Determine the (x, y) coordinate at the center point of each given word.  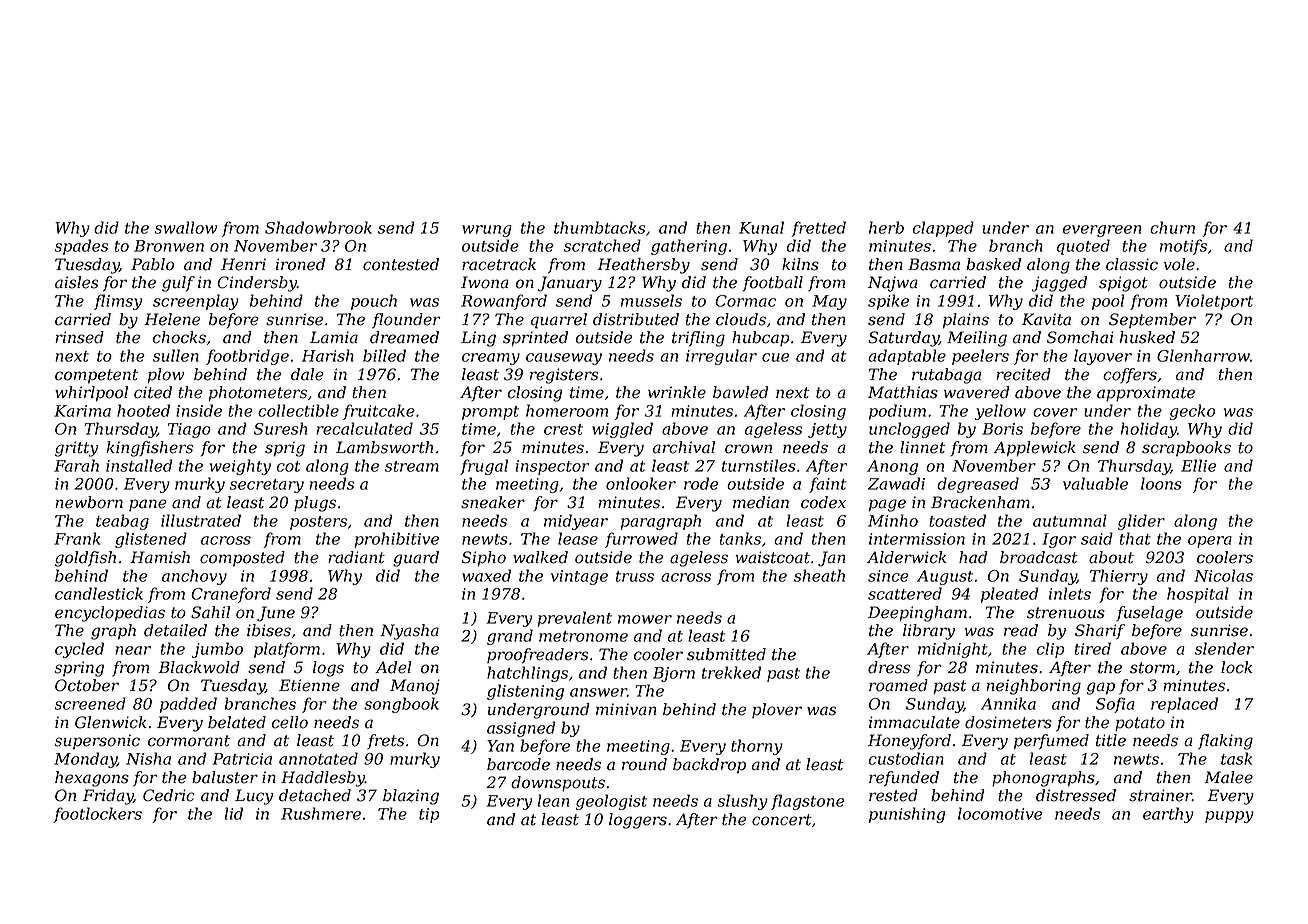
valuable (1095, 483)
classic (1132, 264)
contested (401, 264)
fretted (818, 229)
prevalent (575, 619)
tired (1093, 648)
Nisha (148, 758)
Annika (1008, 703)
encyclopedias (110, 614)
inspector (552, 467)
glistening (525, 692)
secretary (266, 486)
